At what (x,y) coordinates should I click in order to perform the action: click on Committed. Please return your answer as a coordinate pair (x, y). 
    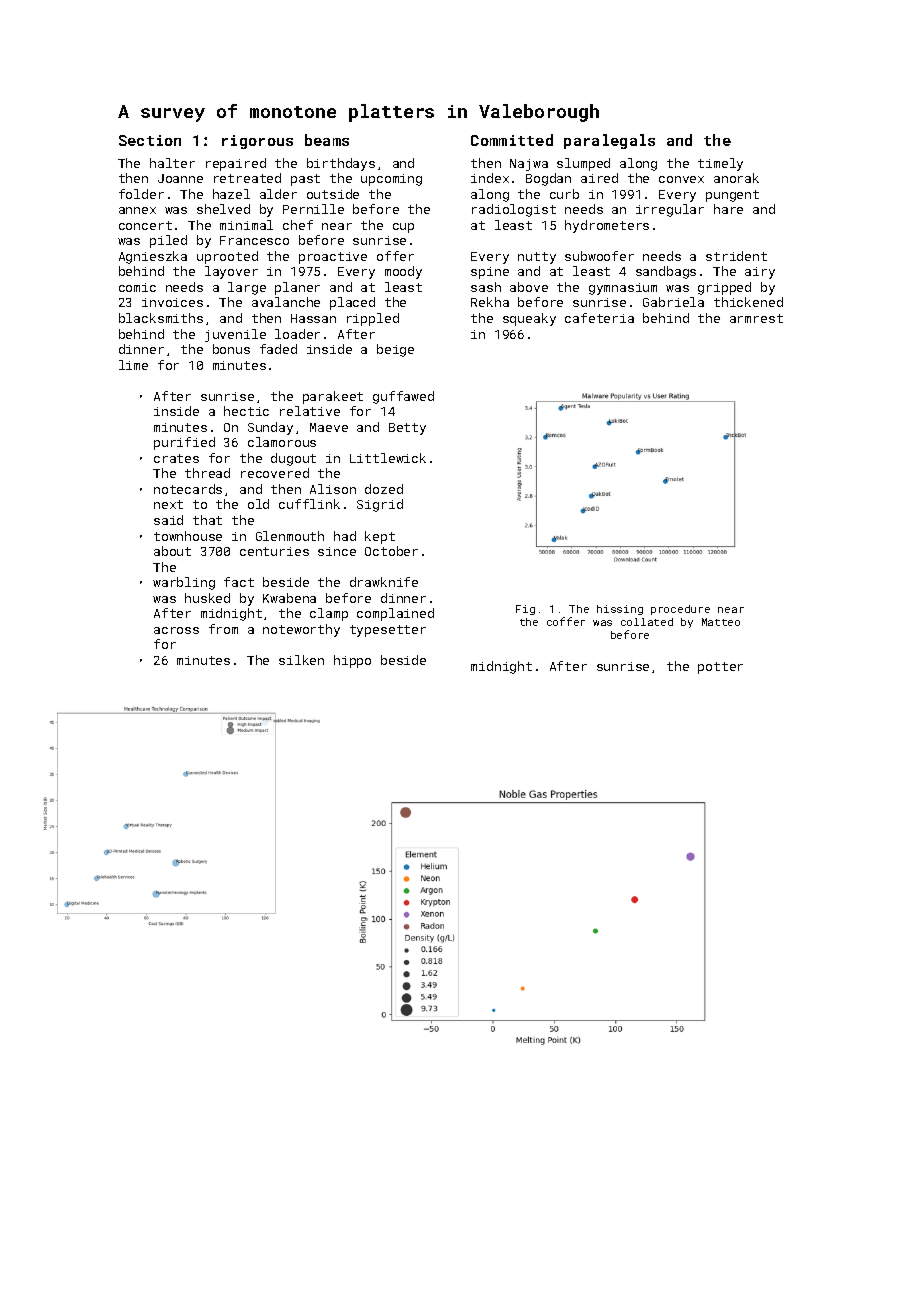
    Looking at the image, I should click on (512, 140).
